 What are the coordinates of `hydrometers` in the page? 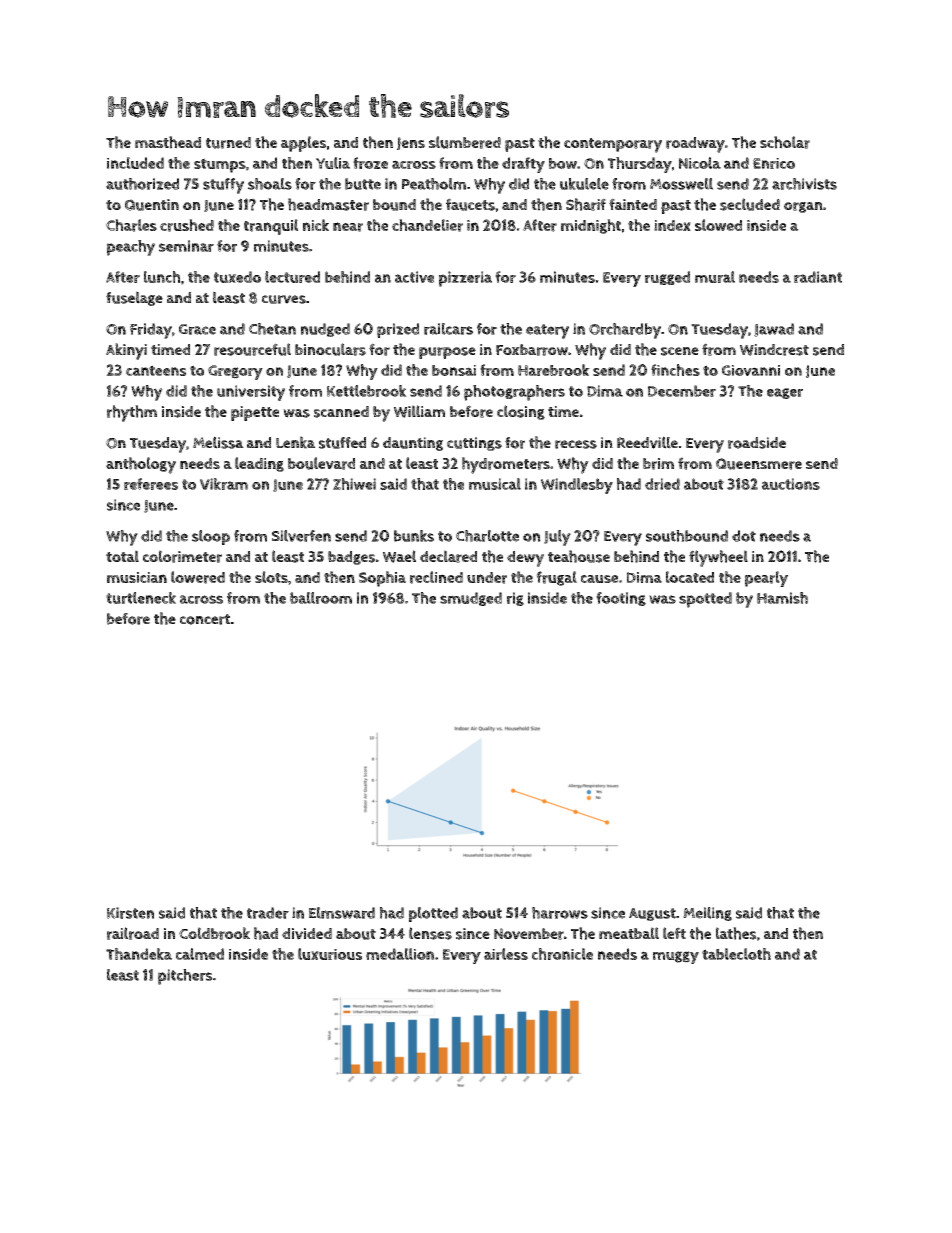 It's located at (506, 465).
